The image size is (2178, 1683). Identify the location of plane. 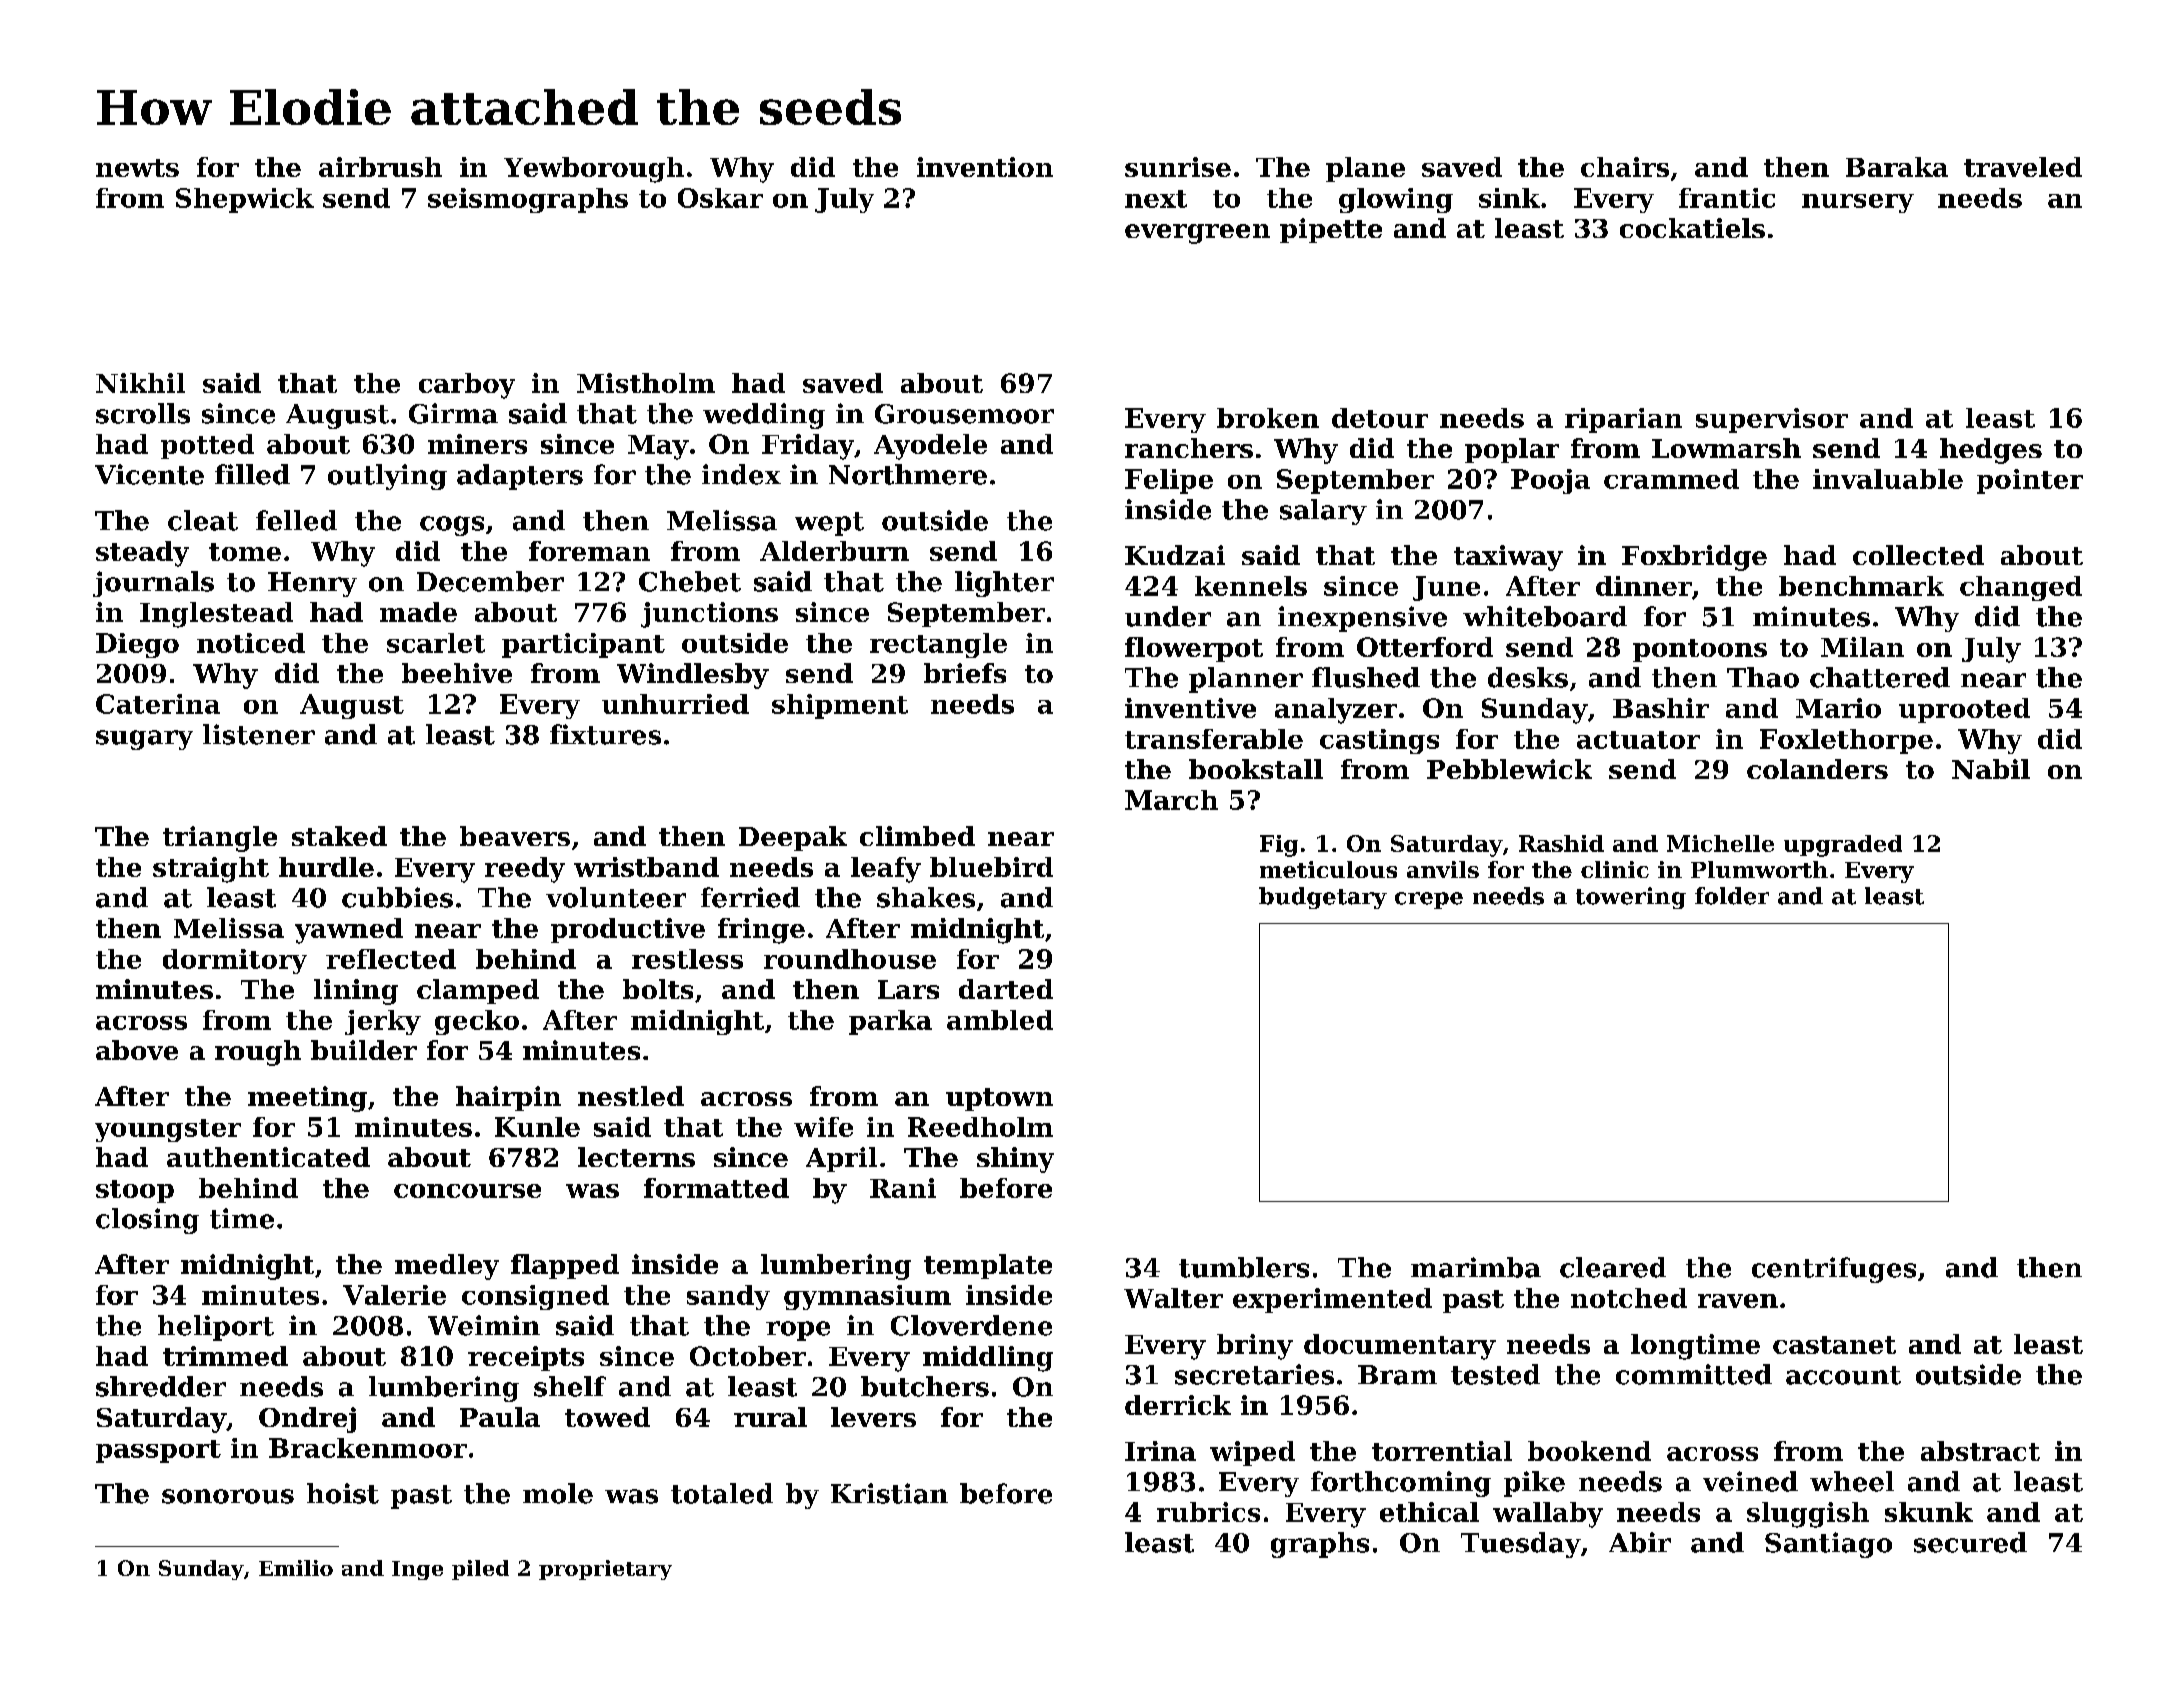
(1365, 169).
